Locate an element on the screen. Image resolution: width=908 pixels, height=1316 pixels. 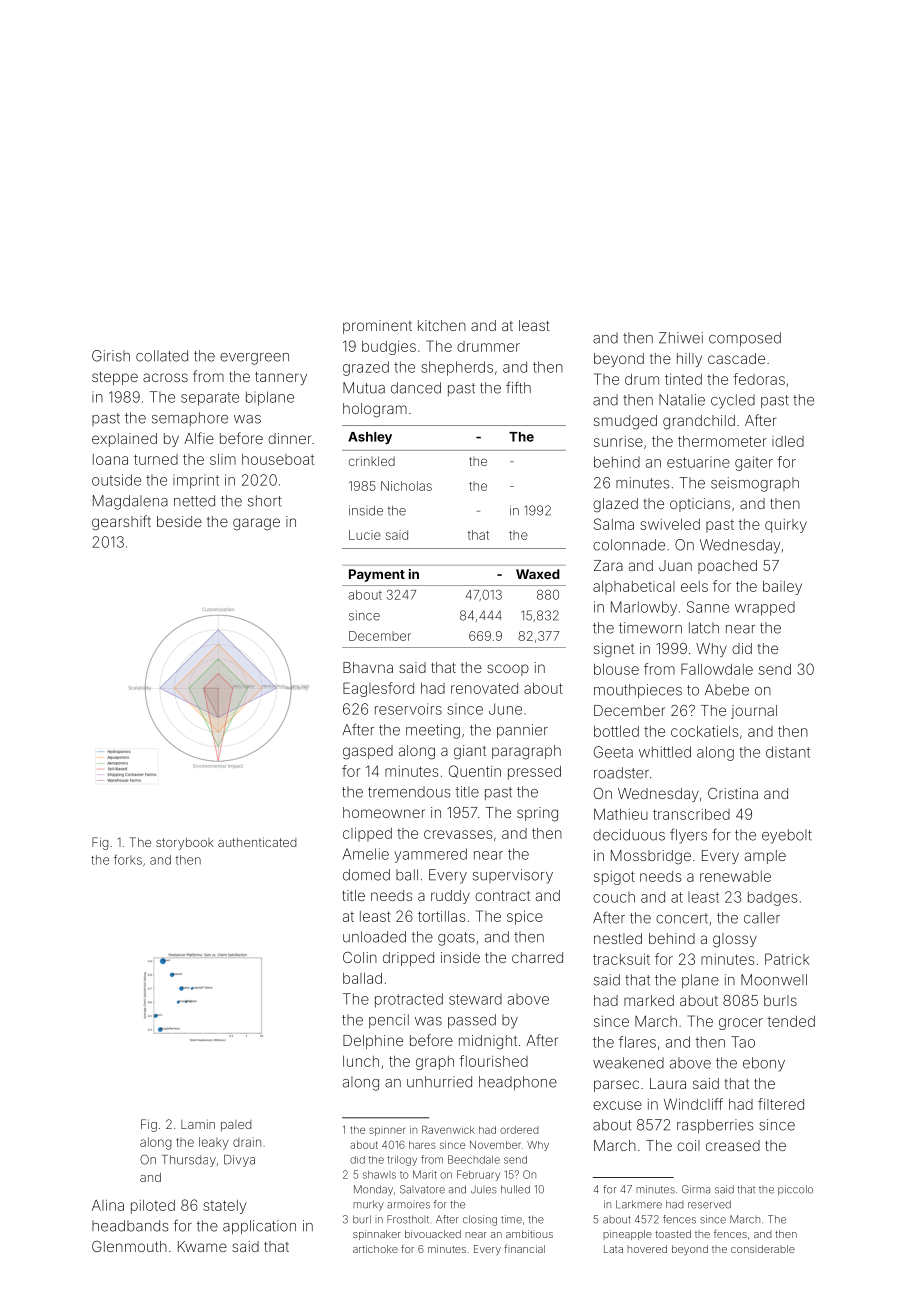
hovered is located at coordinates (647, 1249).
